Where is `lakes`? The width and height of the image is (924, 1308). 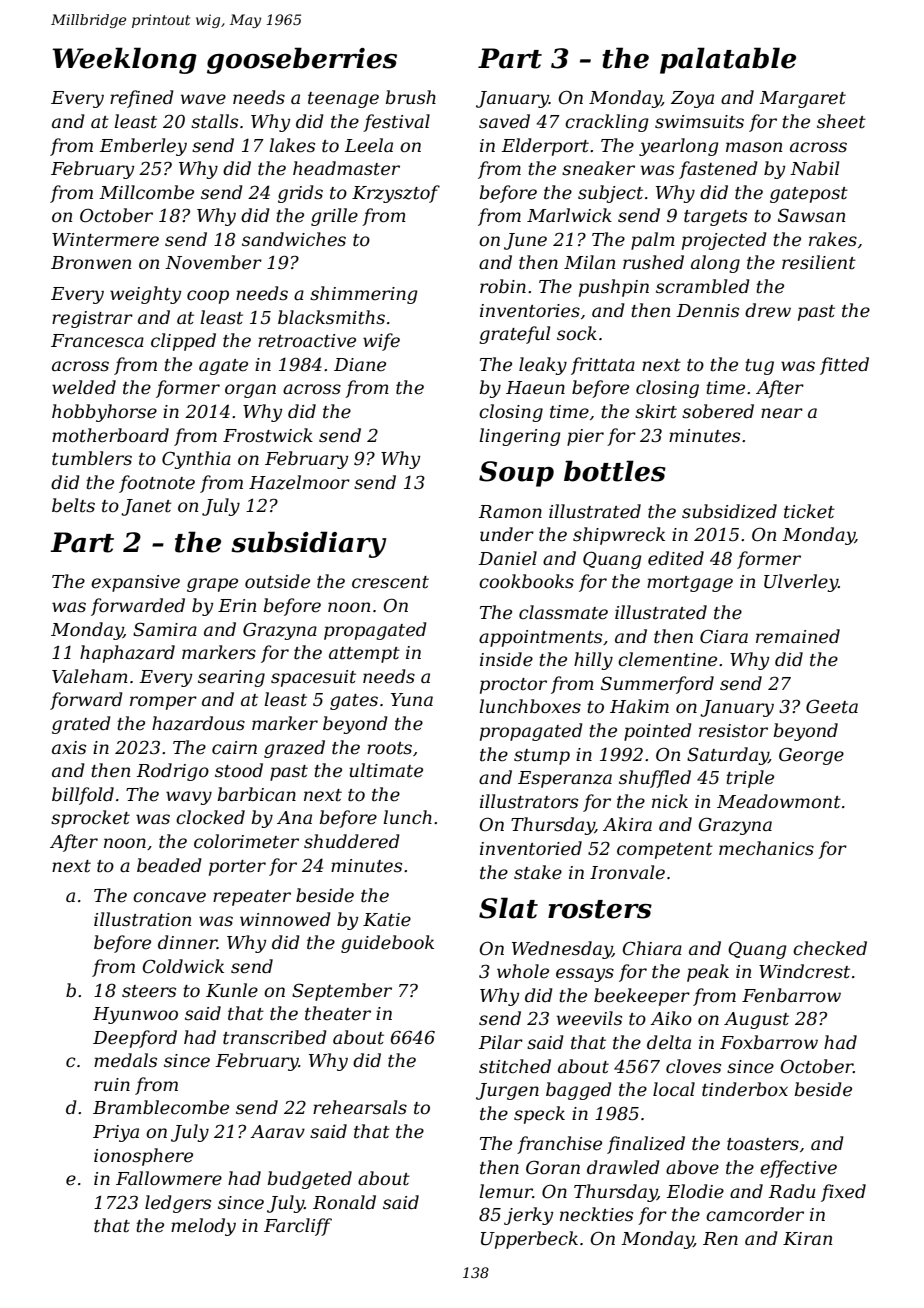
lakes is located at coordinates (292, 145).
